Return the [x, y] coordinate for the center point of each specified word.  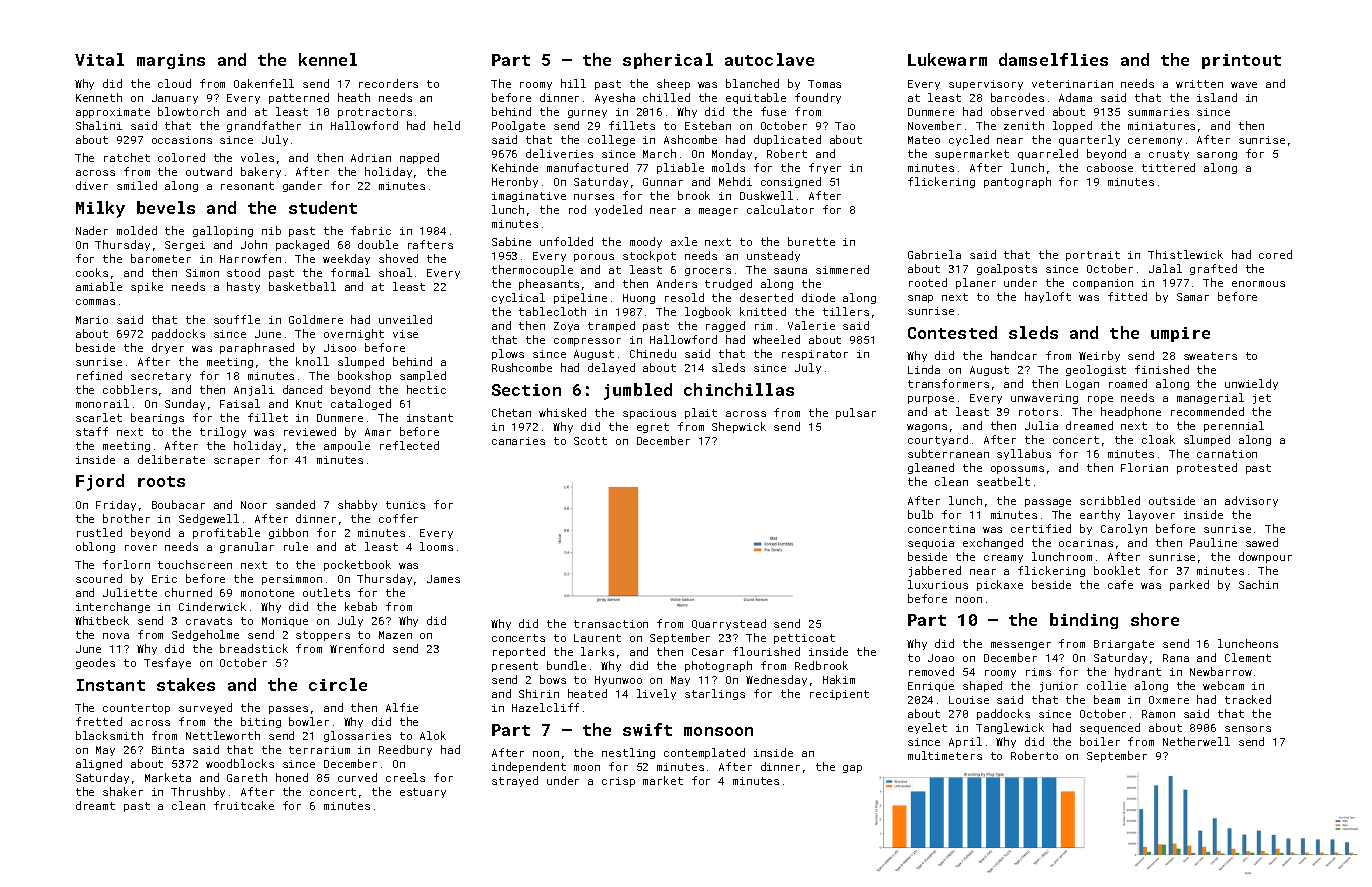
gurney [587, 114]
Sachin [1258, 584]
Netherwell [1196, 741]
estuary [423, 793]
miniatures [1161, 126]
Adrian [371, 157]
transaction [611, 624]
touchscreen [195, 564]
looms [436, 546]
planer [976, 283]
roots [161, 481]
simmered [842, 269]
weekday [346, 259]
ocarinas [1086, 543]
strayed [515, 781]
